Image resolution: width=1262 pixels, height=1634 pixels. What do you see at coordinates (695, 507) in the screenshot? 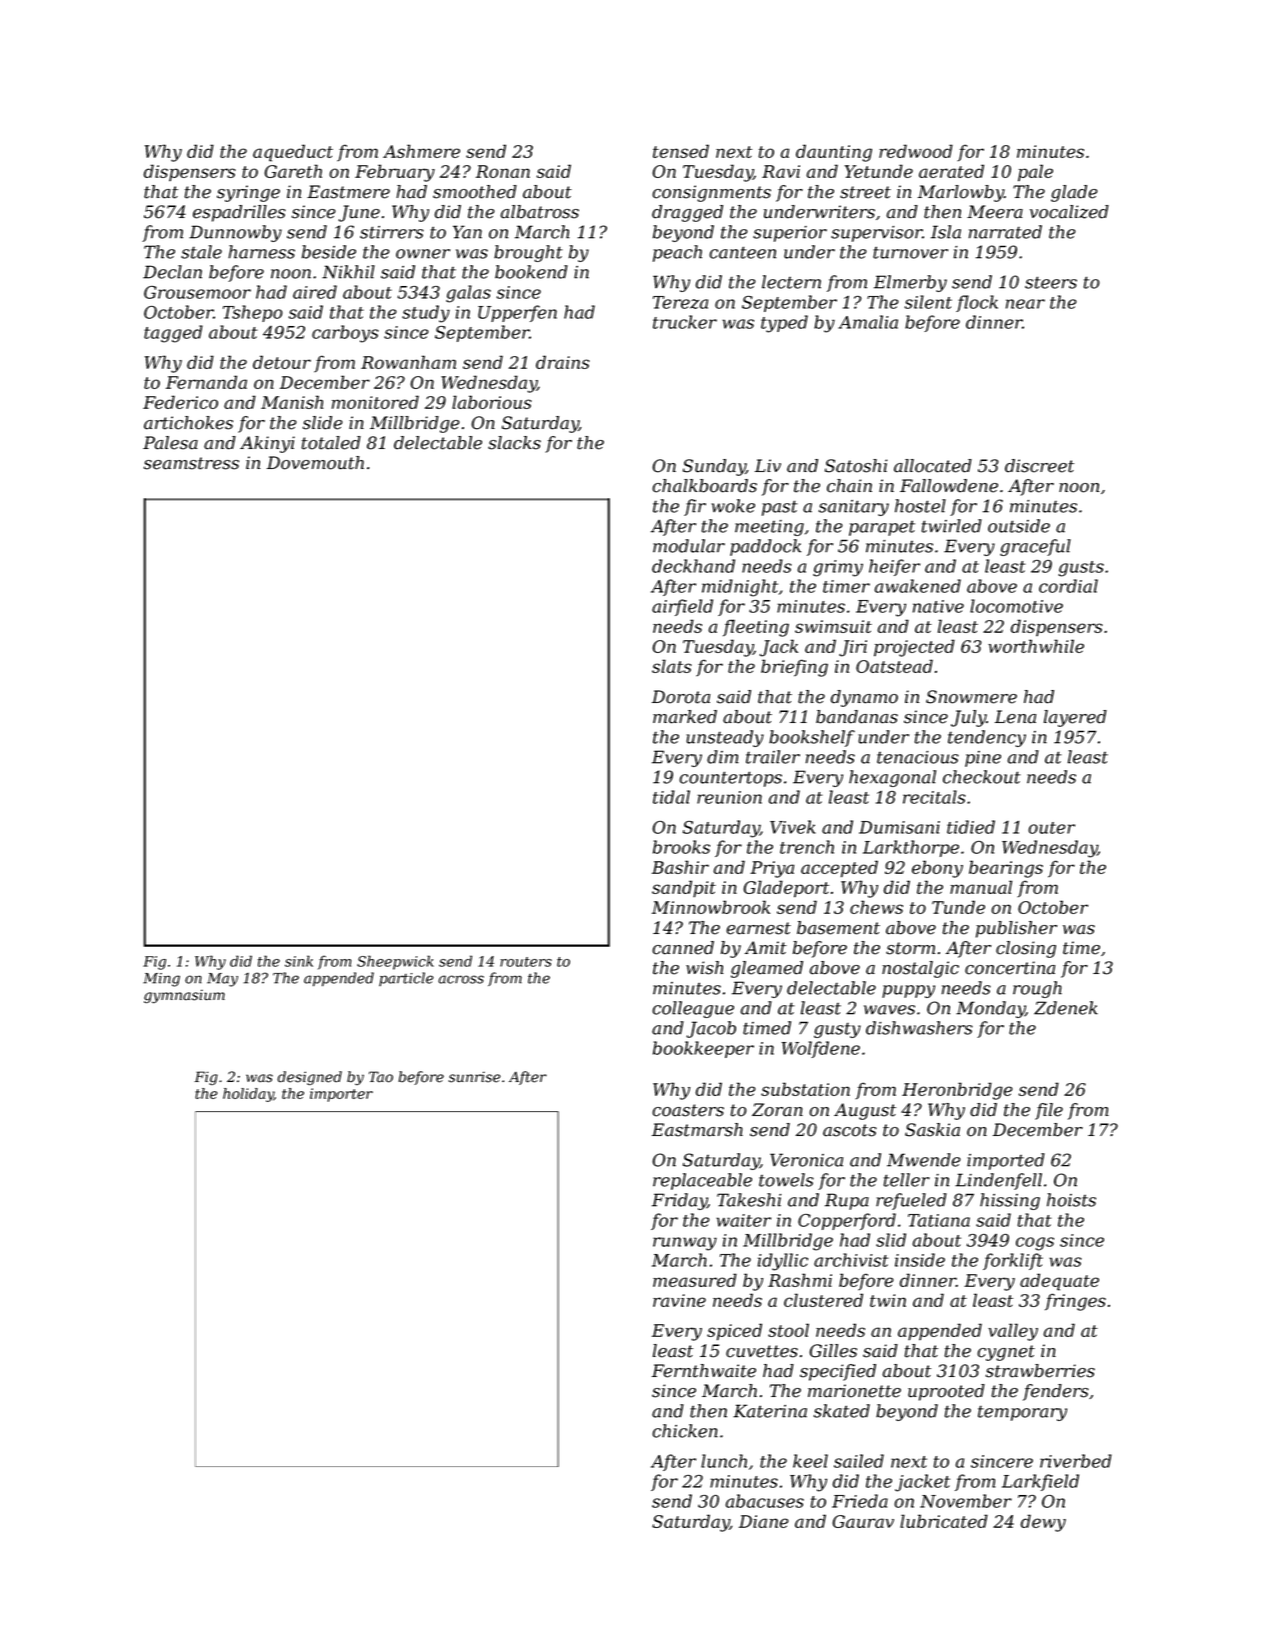
I see `fir` at bounding box center [695, 507].
